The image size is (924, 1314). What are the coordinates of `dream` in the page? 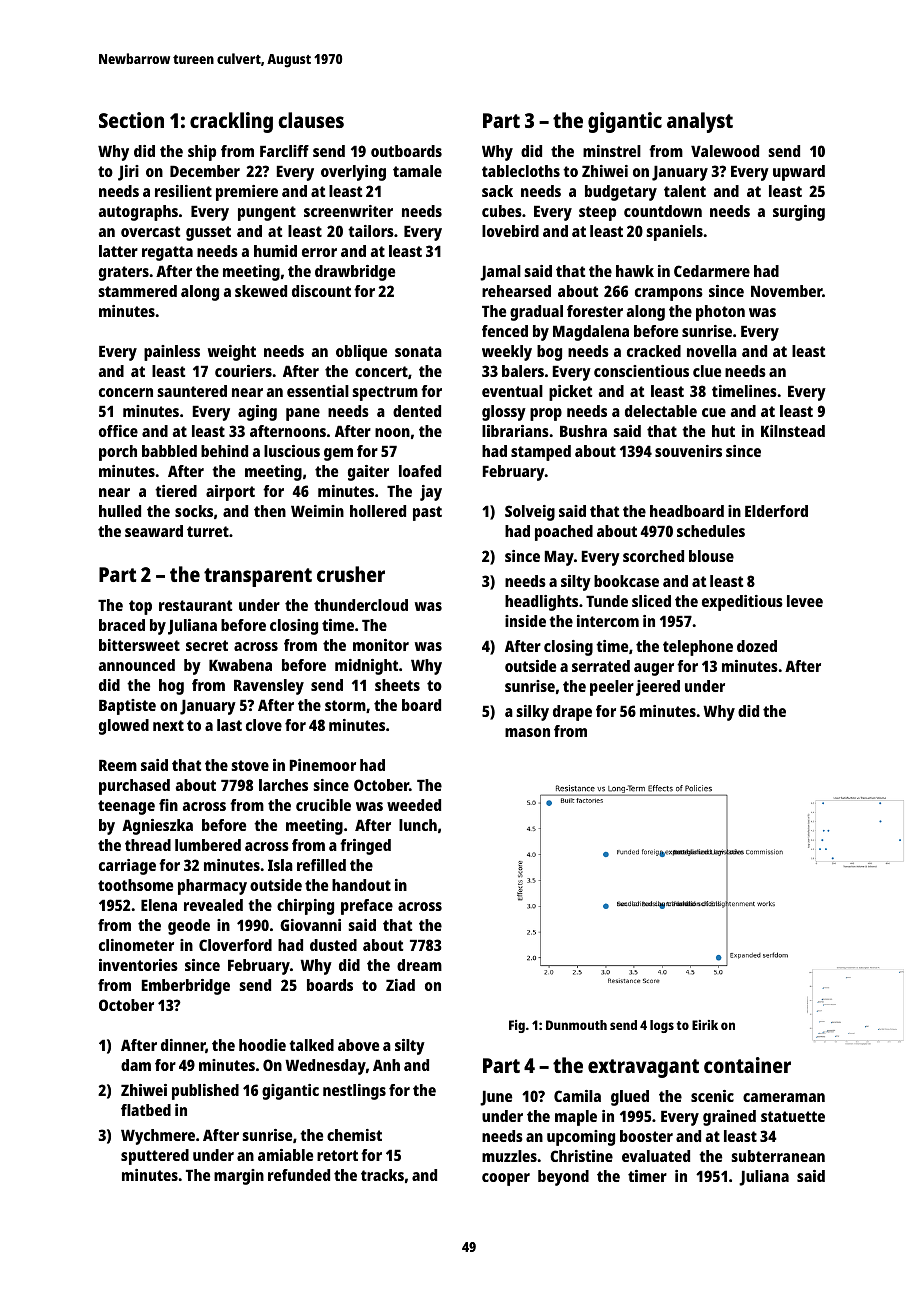 It's located at (419, 965).
